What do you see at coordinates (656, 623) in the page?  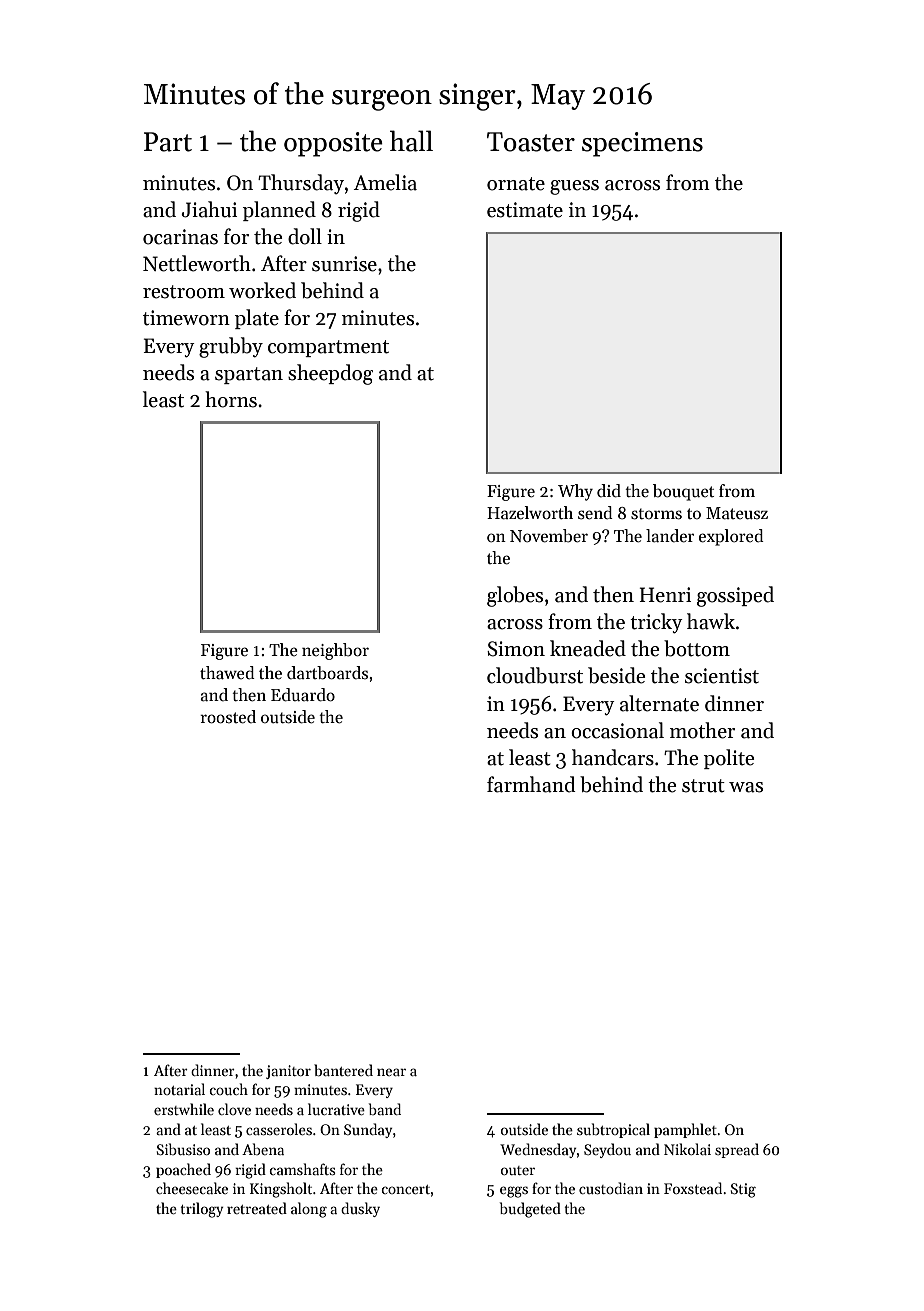 I see `tricky` at bounding box center [656, 623].
